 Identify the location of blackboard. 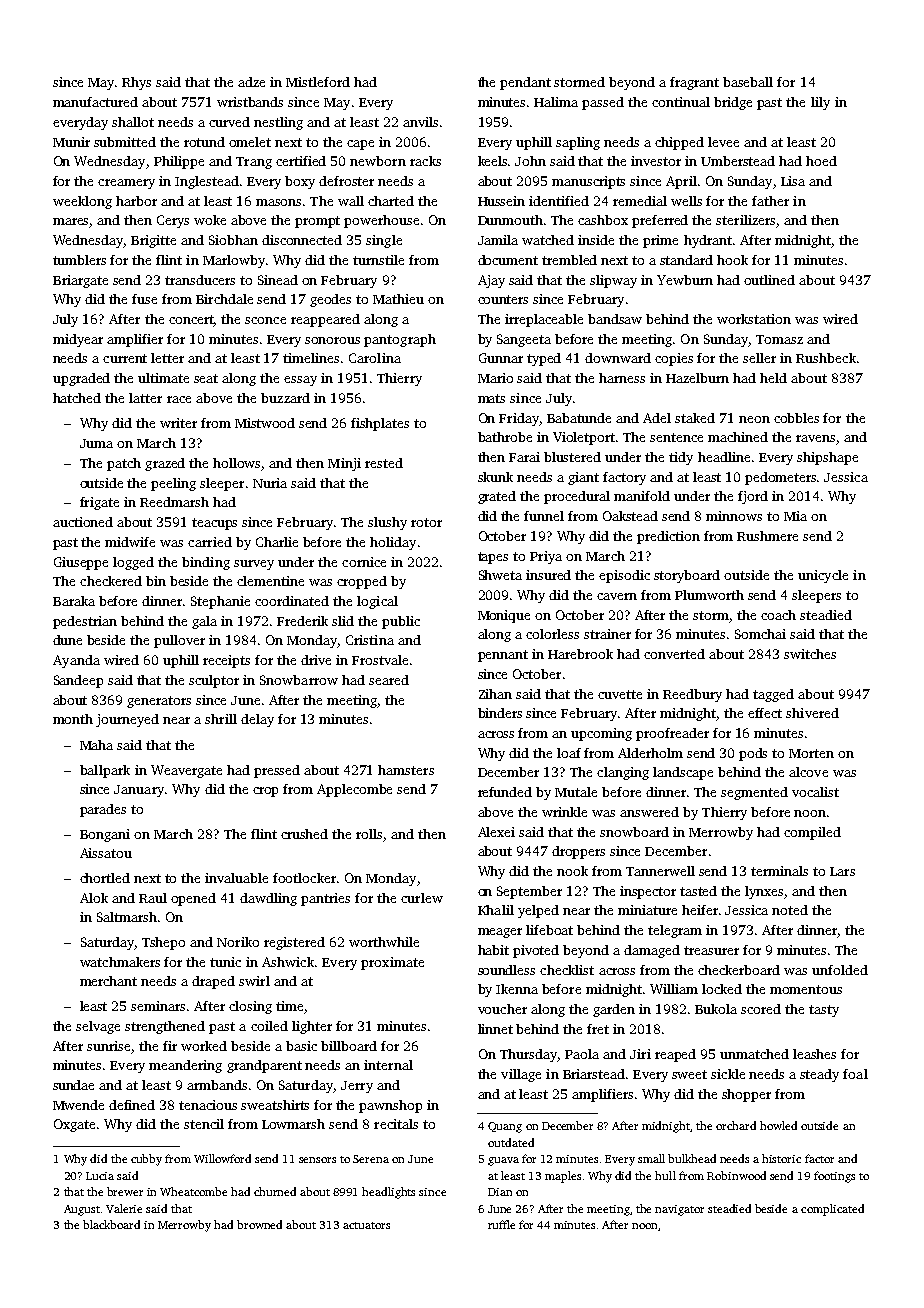
(111, 1224).
